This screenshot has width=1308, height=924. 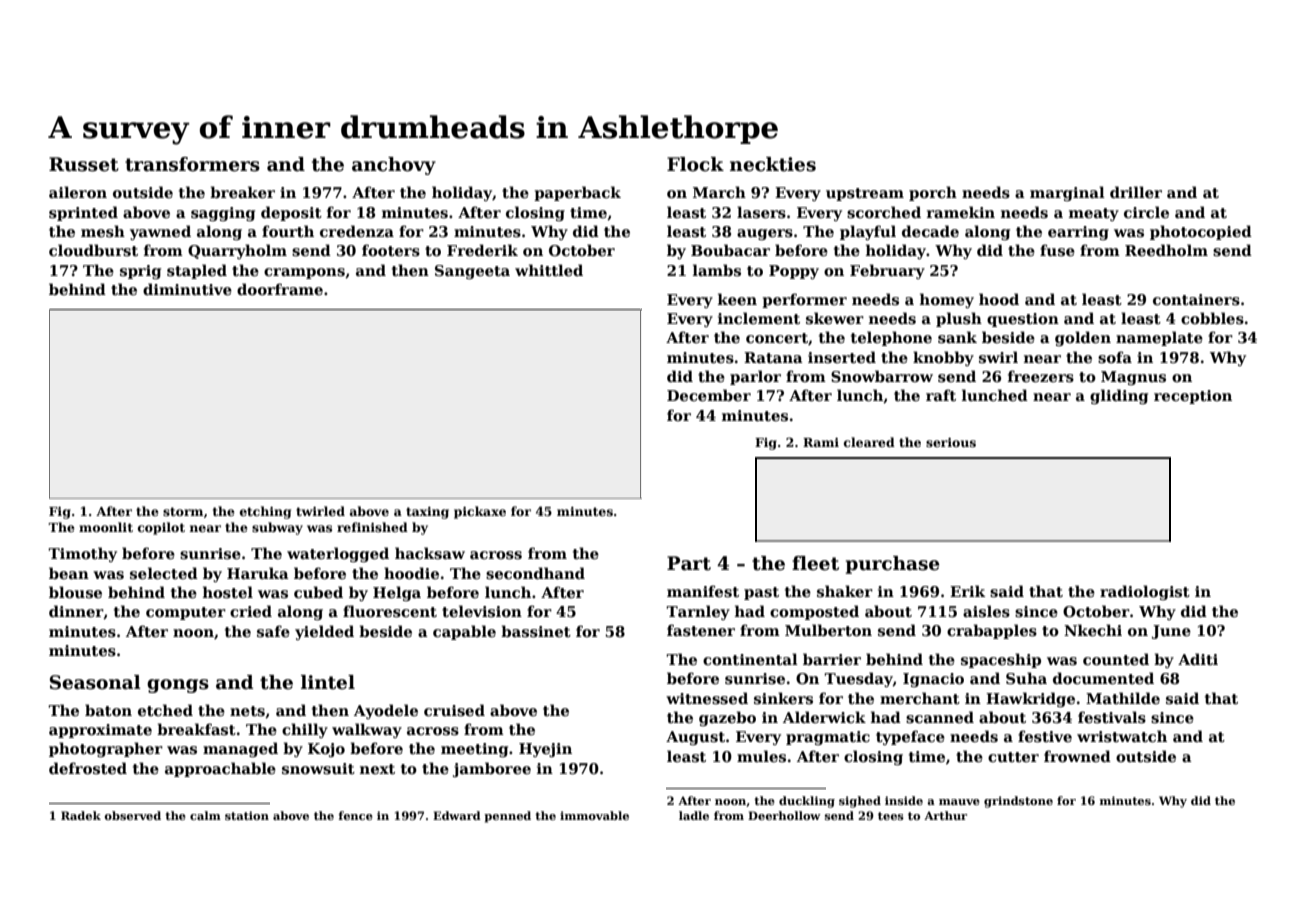 What do you see at coordinates (320, 511) in the screenshot?
I see `twirled` at bounding box center [320, 511].
